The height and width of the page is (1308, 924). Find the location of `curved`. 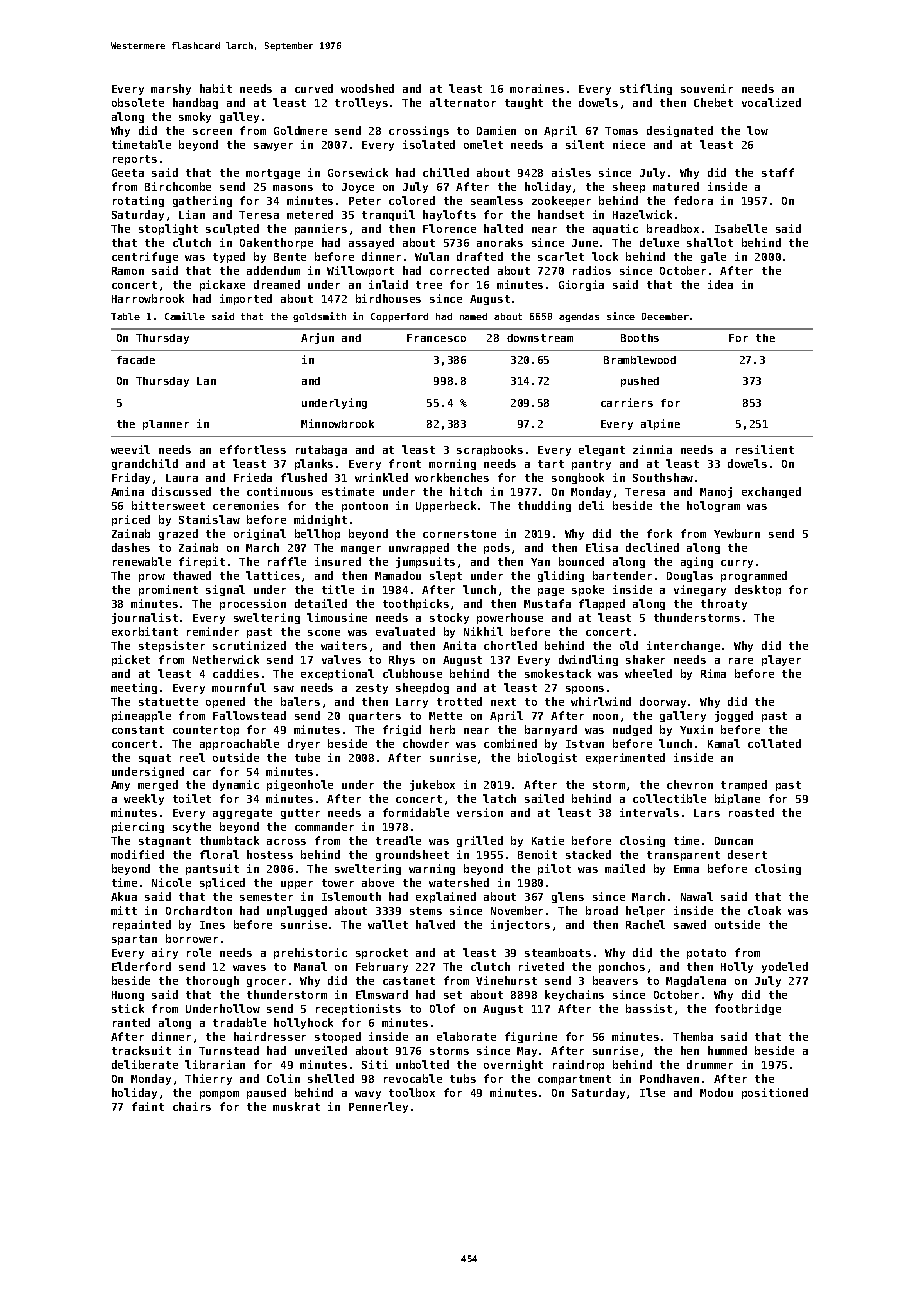

curved is located at coordinates (314, 88).
